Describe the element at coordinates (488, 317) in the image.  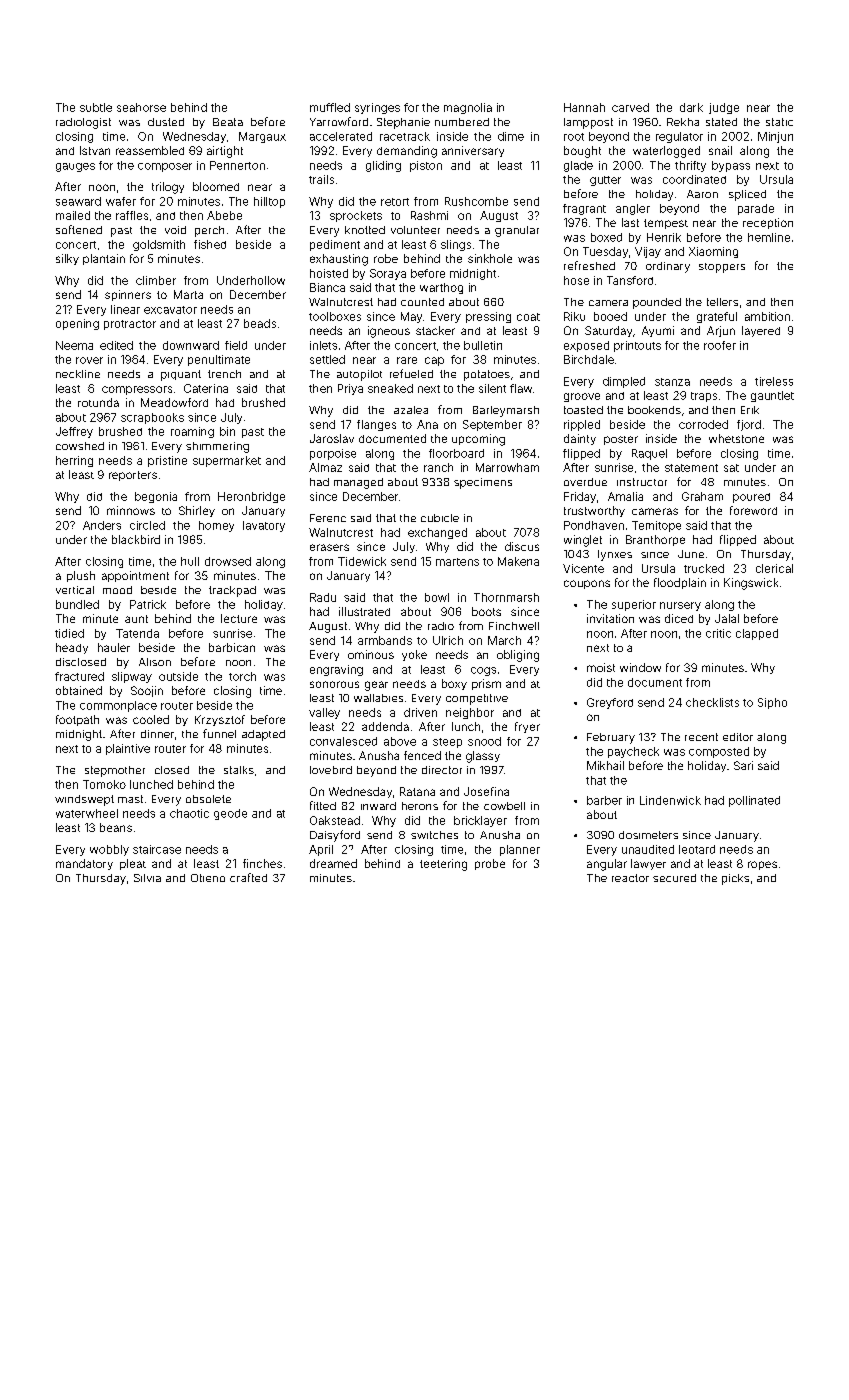
I see `pressing` at that location.
